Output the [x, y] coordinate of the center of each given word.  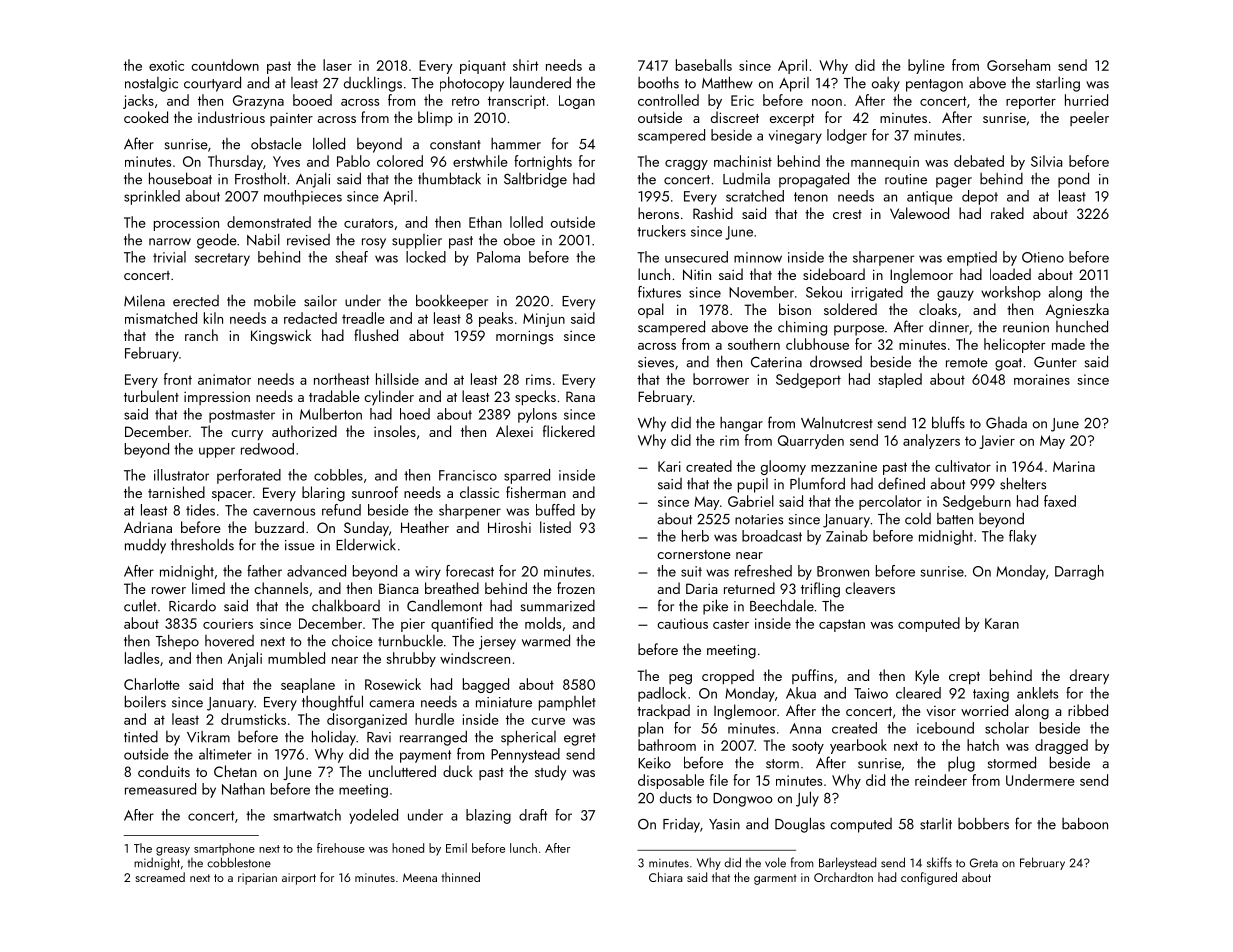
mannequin [885, 163]
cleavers [870, 588]
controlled [668, 100]
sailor [320, 301]
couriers [228, 623]
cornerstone [694, 554]
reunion [1026, 327]
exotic [166, 65]
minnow [758, 257]
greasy [173, 851]
